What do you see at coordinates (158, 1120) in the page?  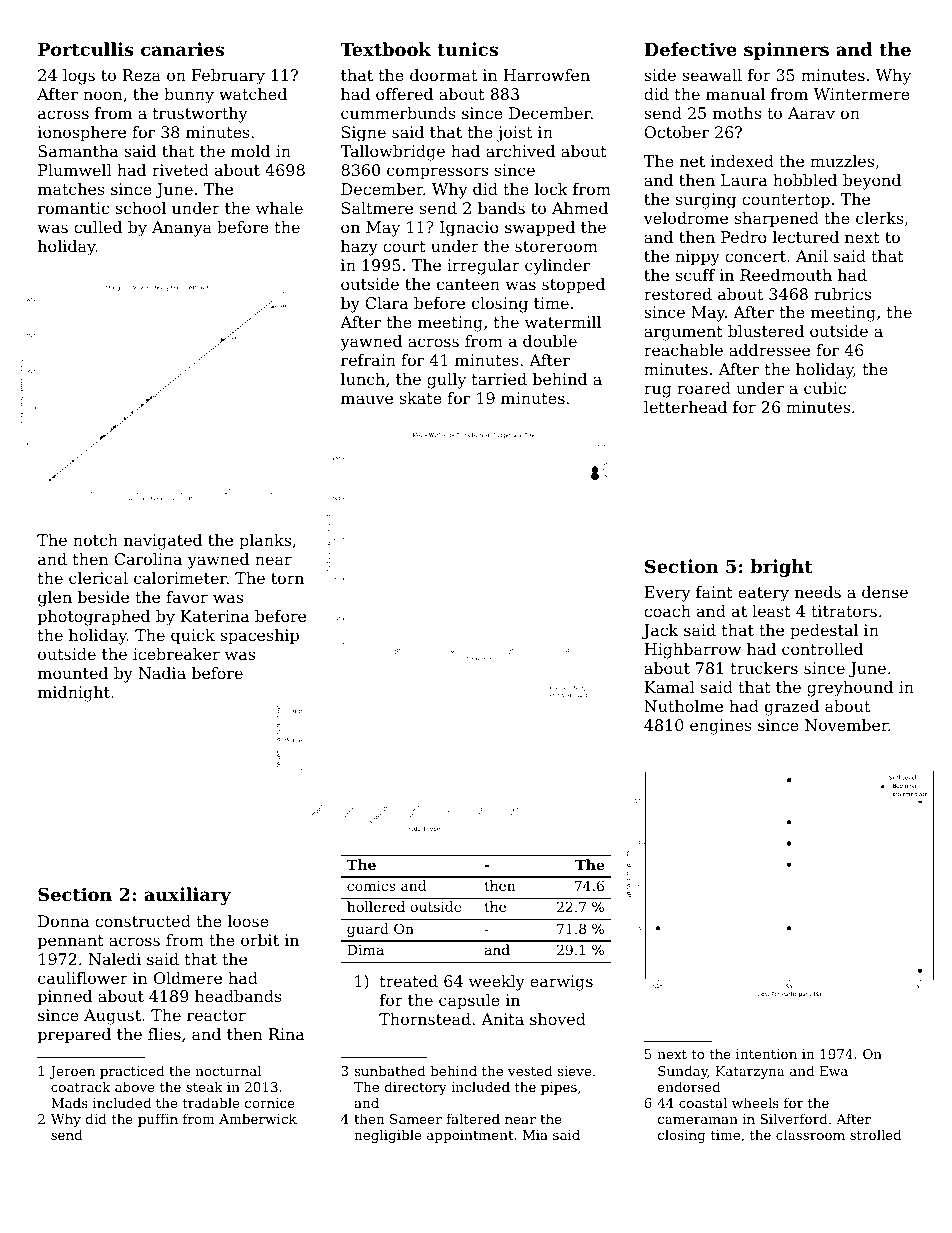 I see `puffin` at bounding box center [158, 1120].
